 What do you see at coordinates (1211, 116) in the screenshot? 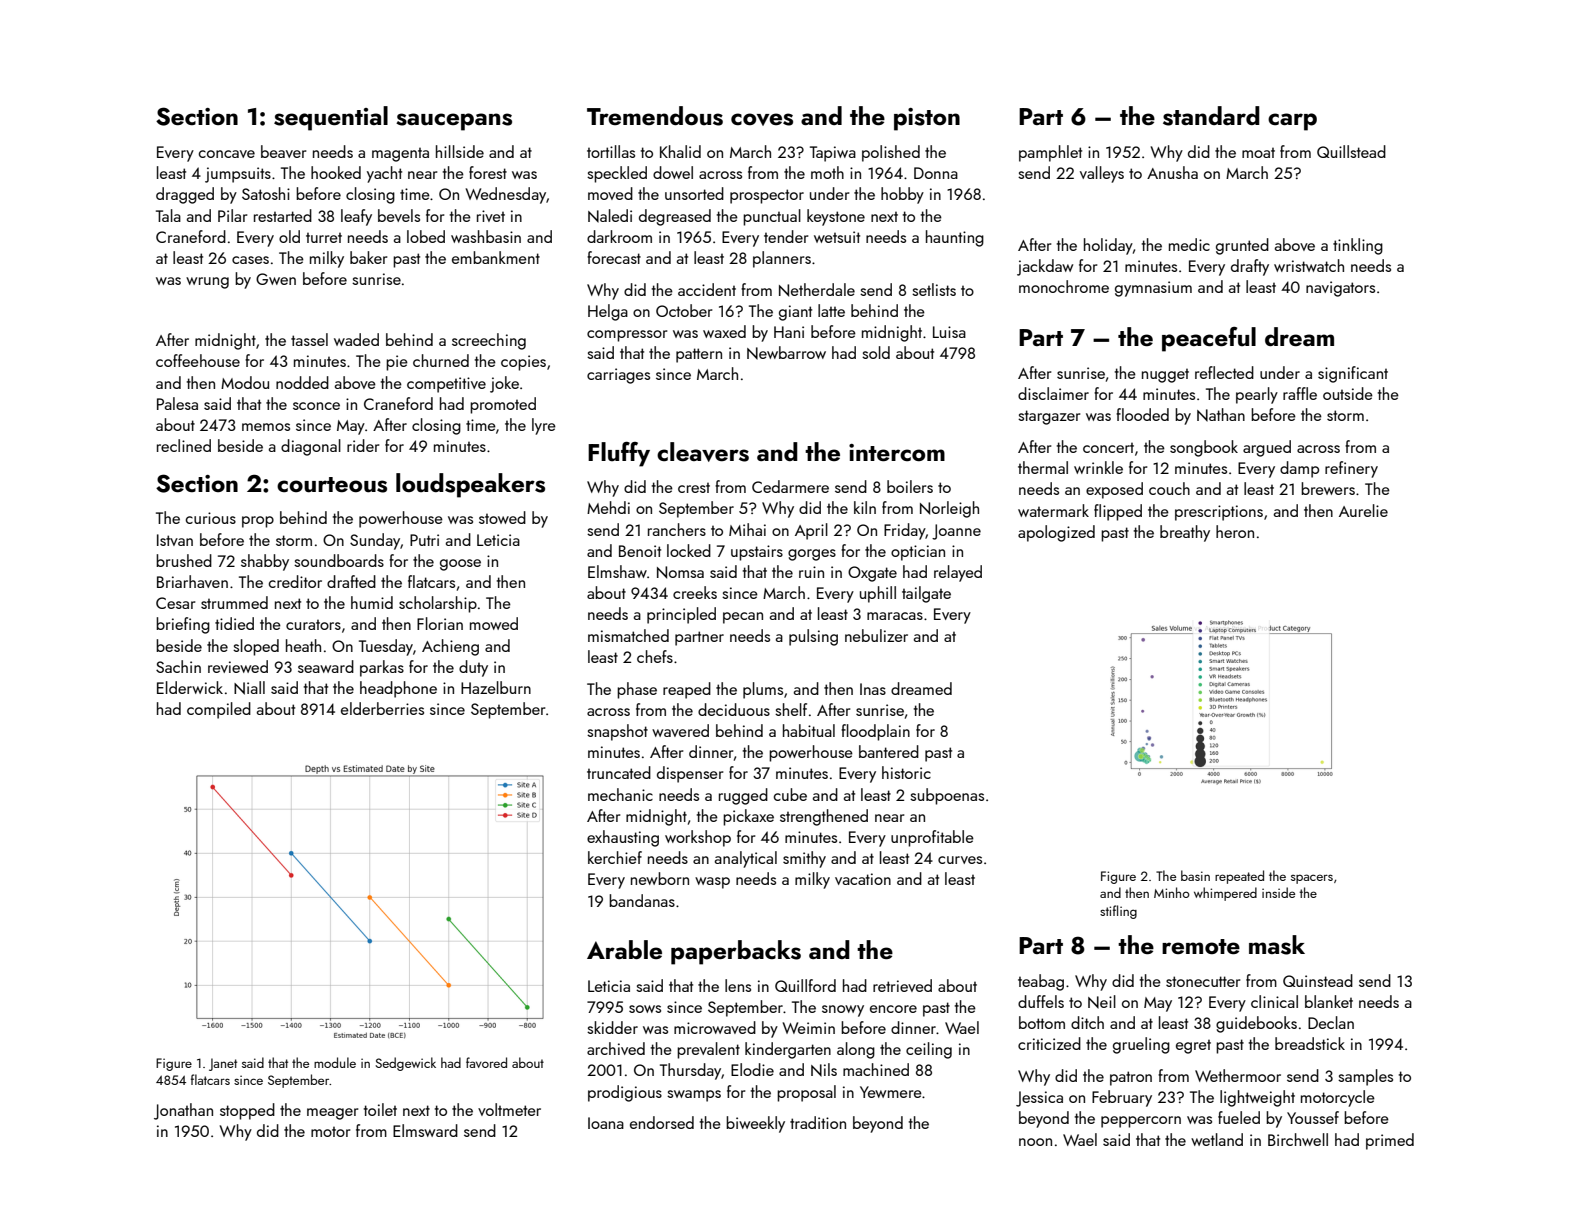
I see `standard` at bounding box center [1211, 116].
